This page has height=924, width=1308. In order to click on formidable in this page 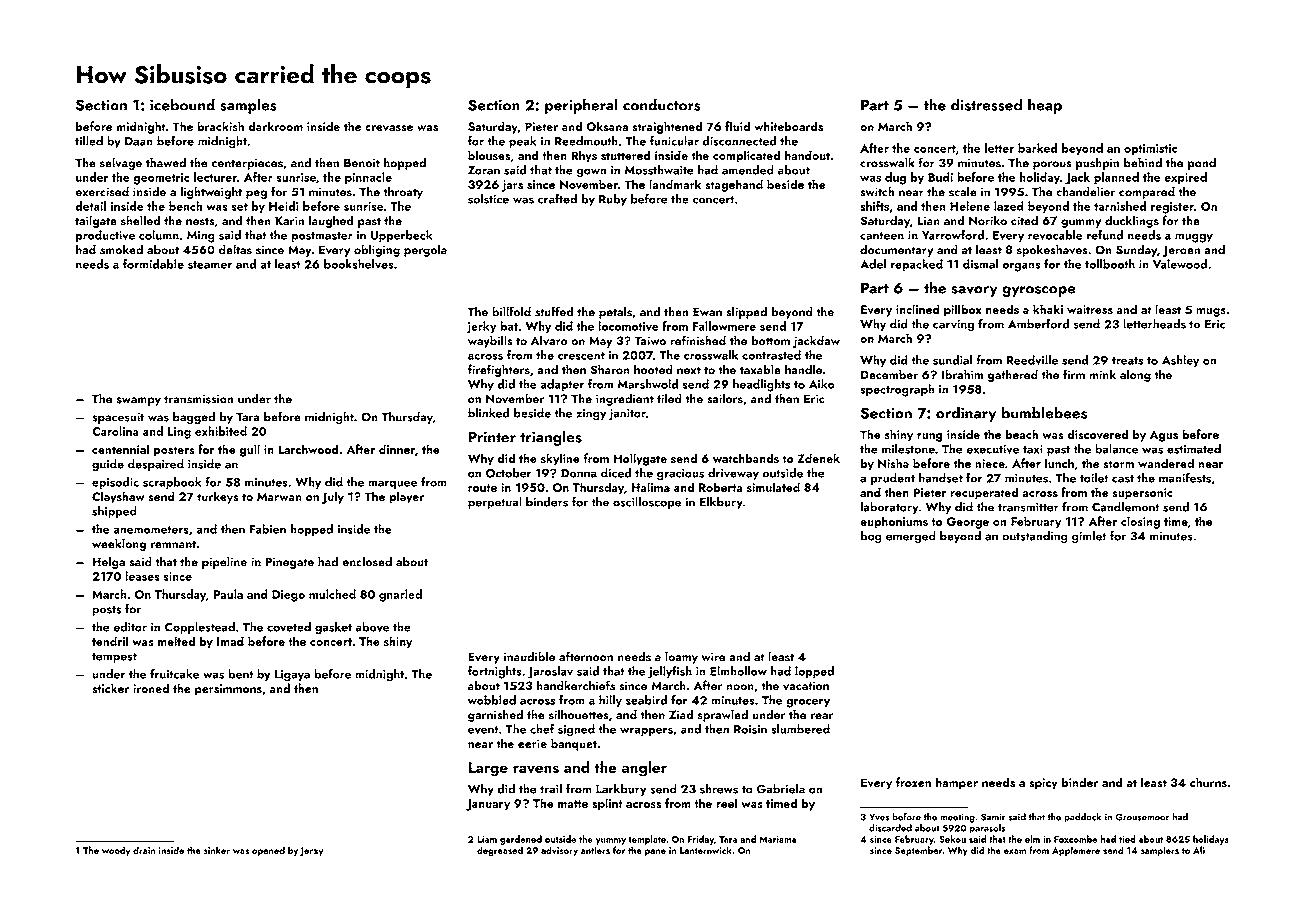, I will do `click(153, 264)`.
